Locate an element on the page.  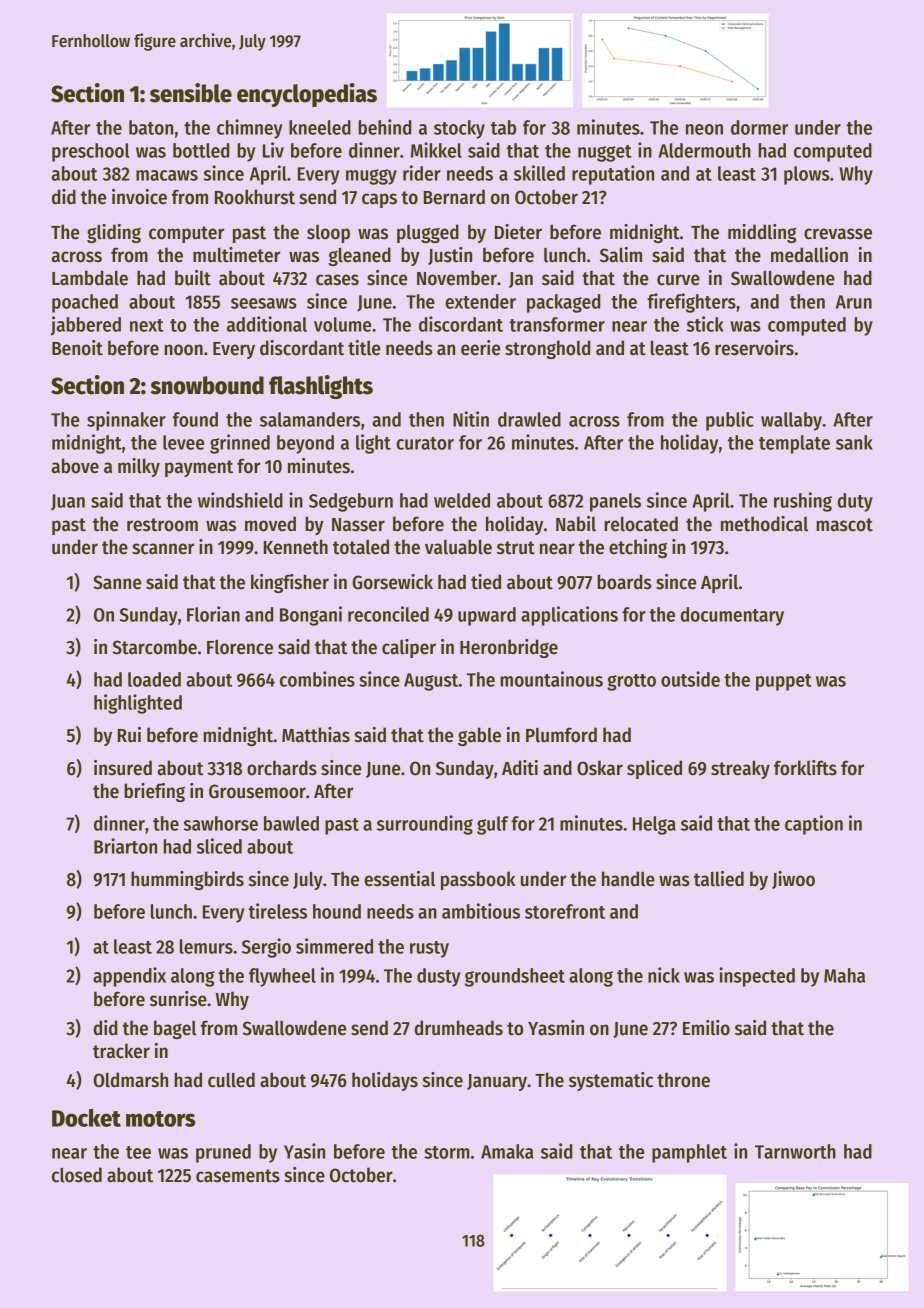
stocky is located at coordinates (459, 129).
